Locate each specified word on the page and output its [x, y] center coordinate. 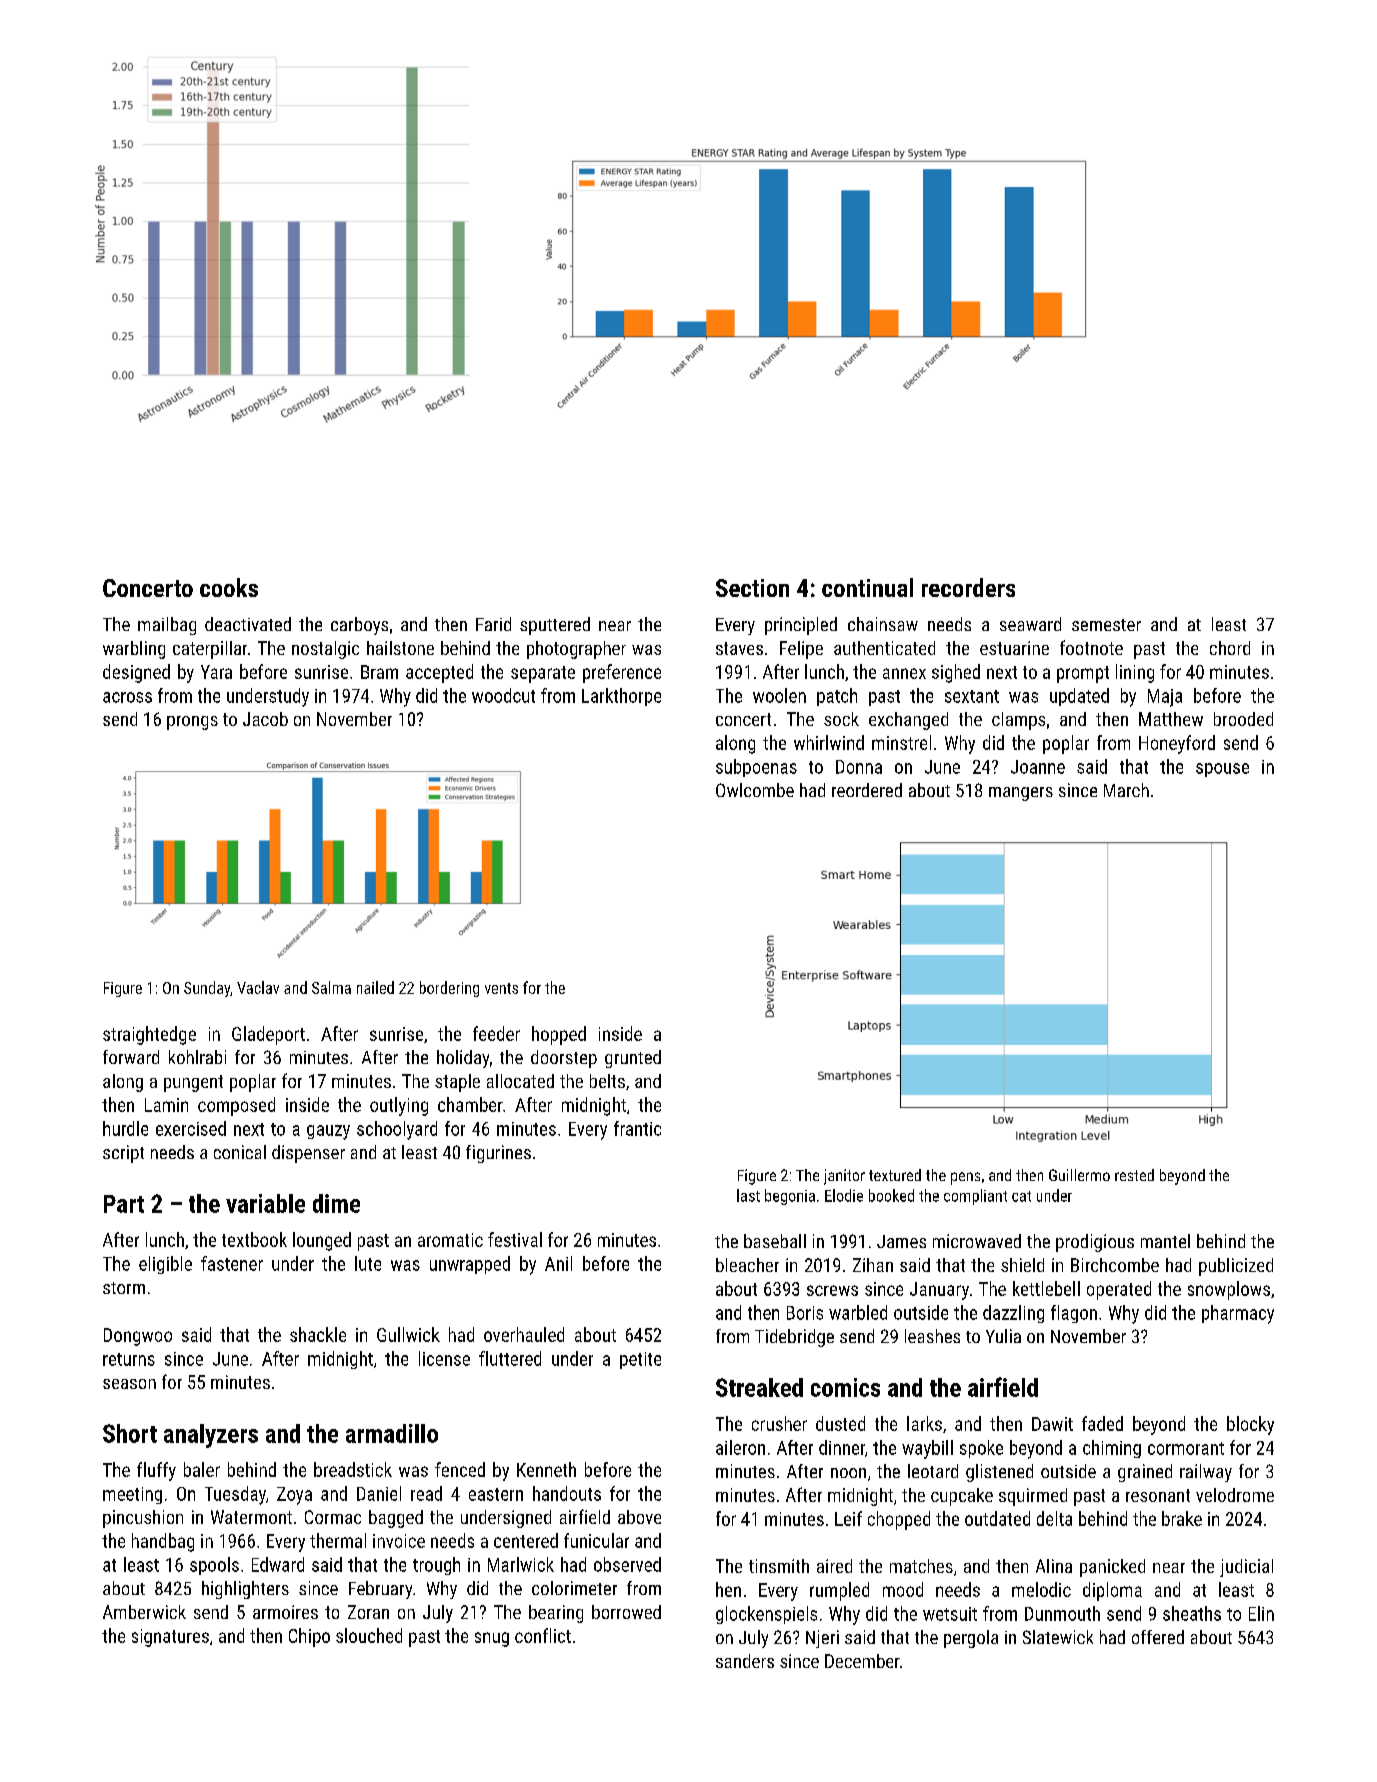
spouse [1222, 770]
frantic [637, 1128]
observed [627, 1564]
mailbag [167, 626]
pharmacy [1238, 1314]
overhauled [524, 1334]
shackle [318, 1334]
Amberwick [144, 1612]
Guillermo [1079, 1175]
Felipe [801, 650]
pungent [193, 1083]
